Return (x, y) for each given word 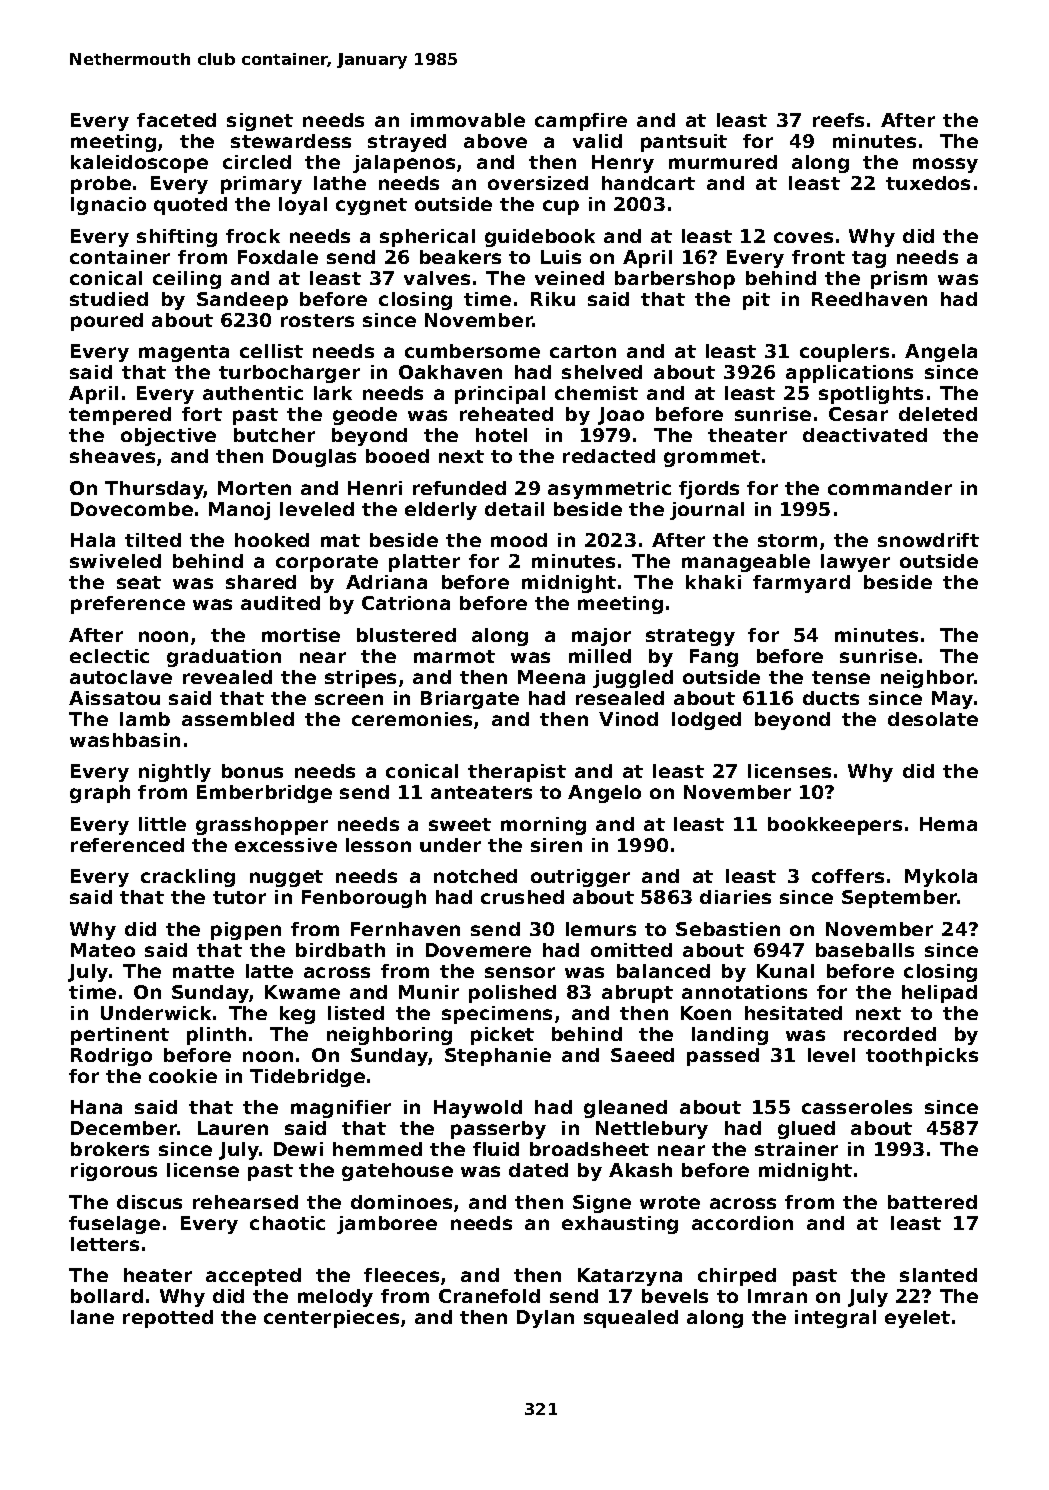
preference (128, 605)
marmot (454, 656)
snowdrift (928, 540)
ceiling (187, 280)
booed (397, 456)
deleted (938, 414)
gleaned (625, 1109)
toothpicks (922, 1057)
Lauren (233, 1128)
